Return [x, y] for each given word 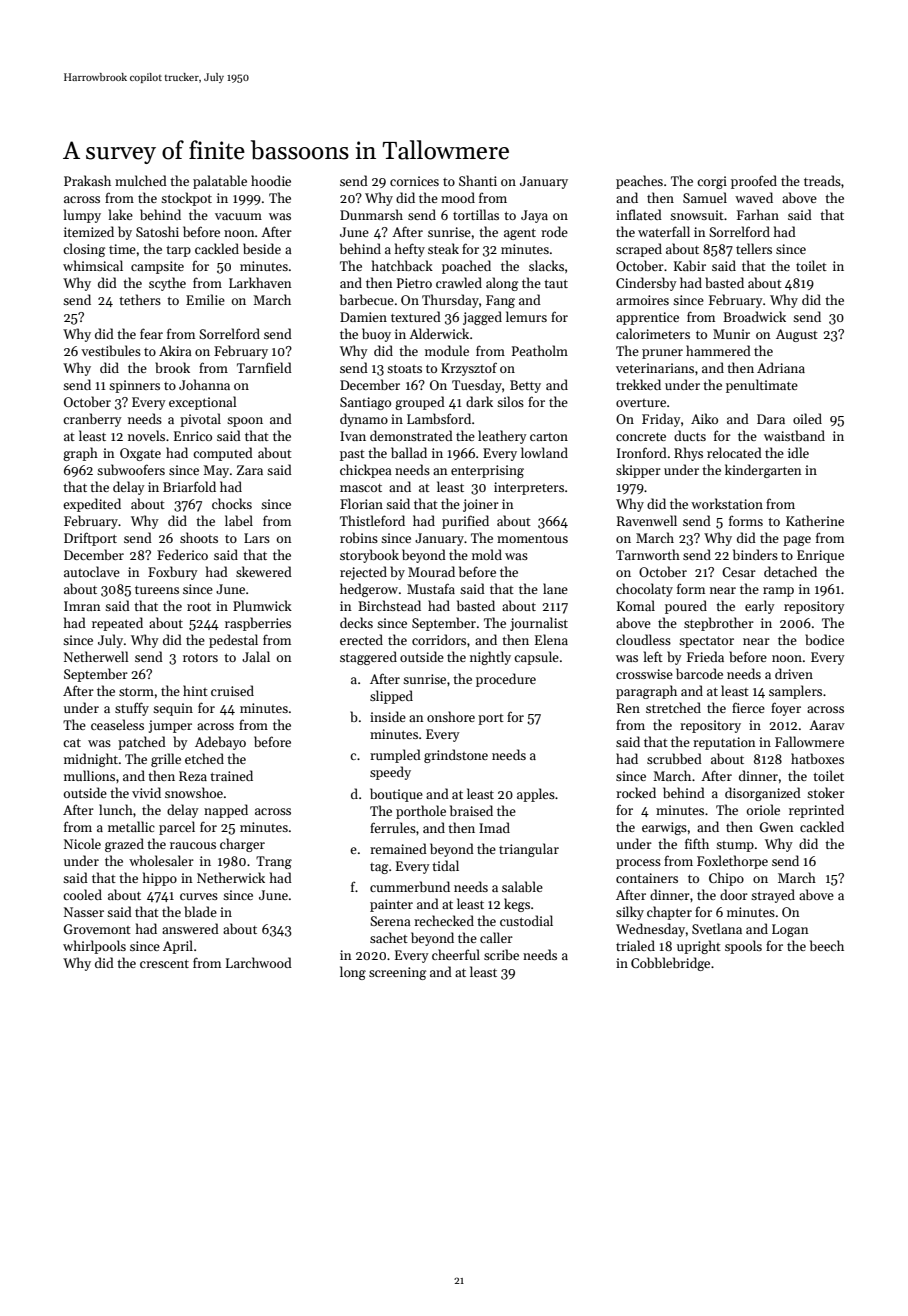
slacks [546, 265]
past [352, 455]
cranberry [92, 420]
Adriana [781, 367]
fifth [697, 843]
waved [754, 197]
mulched [141, 180]
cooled [82, 894]
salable [522, 886]
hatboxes [817, 758]
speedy [390, 773]
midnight [91, 760]
